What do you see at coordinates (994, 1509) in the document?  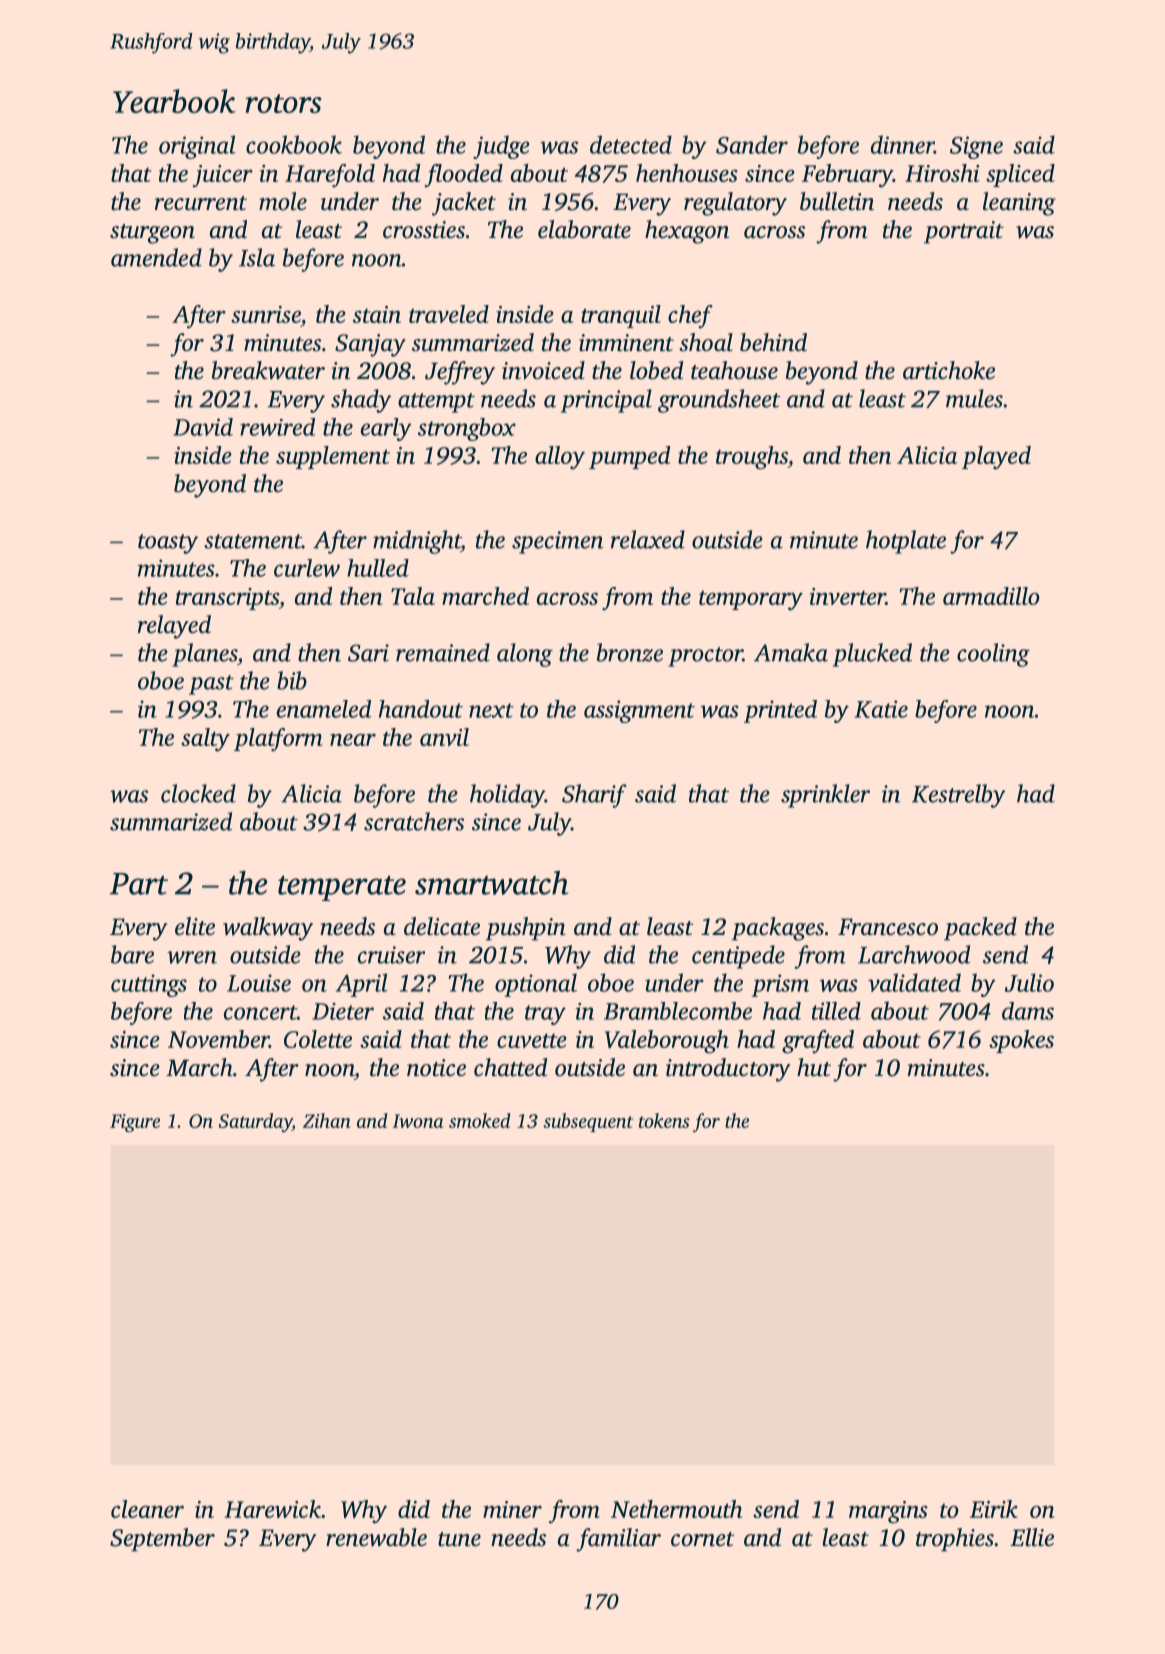 I see `Eirik` at bounding box center [994, 1509].
